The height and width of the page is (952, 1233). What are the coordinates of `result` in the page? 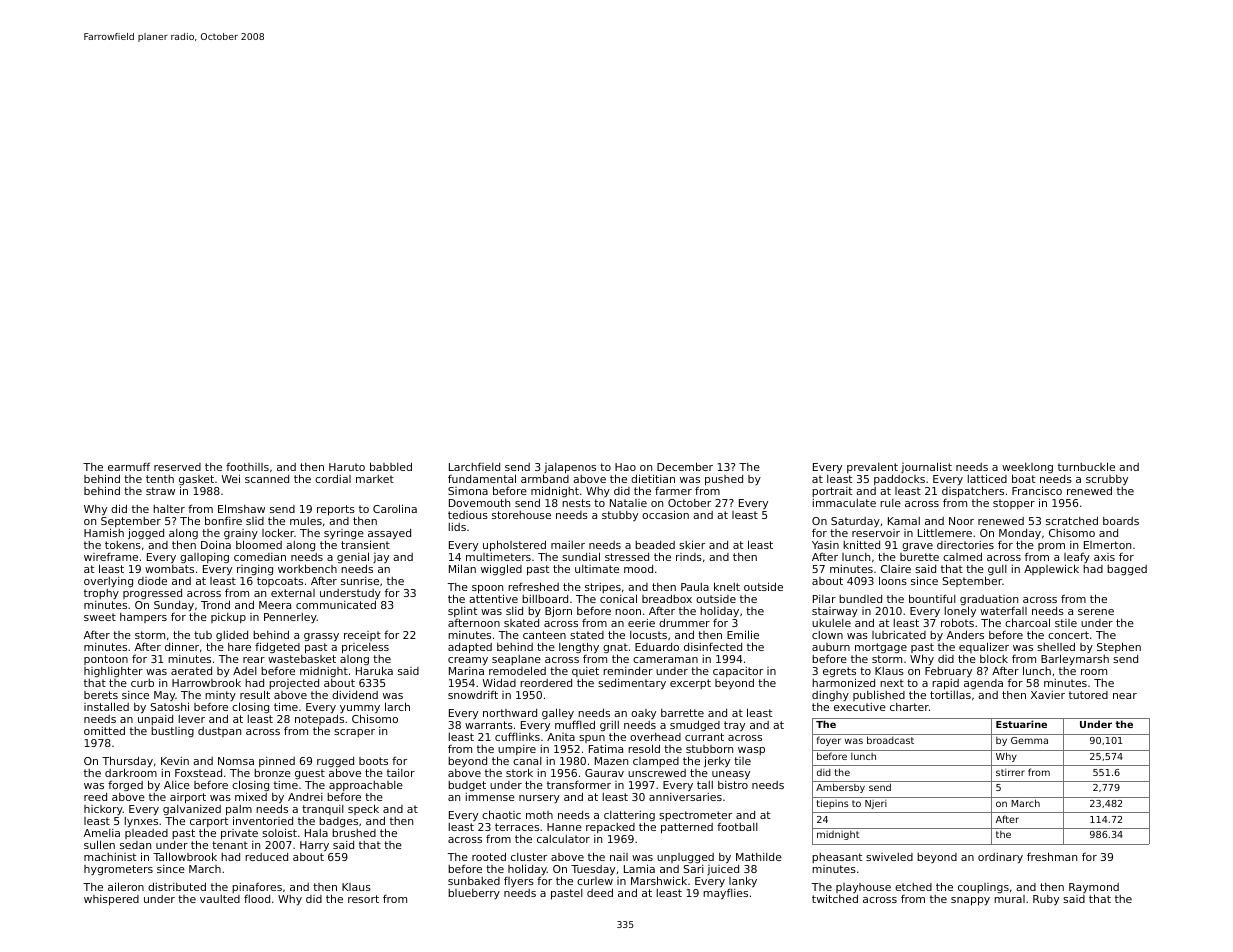 It's located at (255, 694).
